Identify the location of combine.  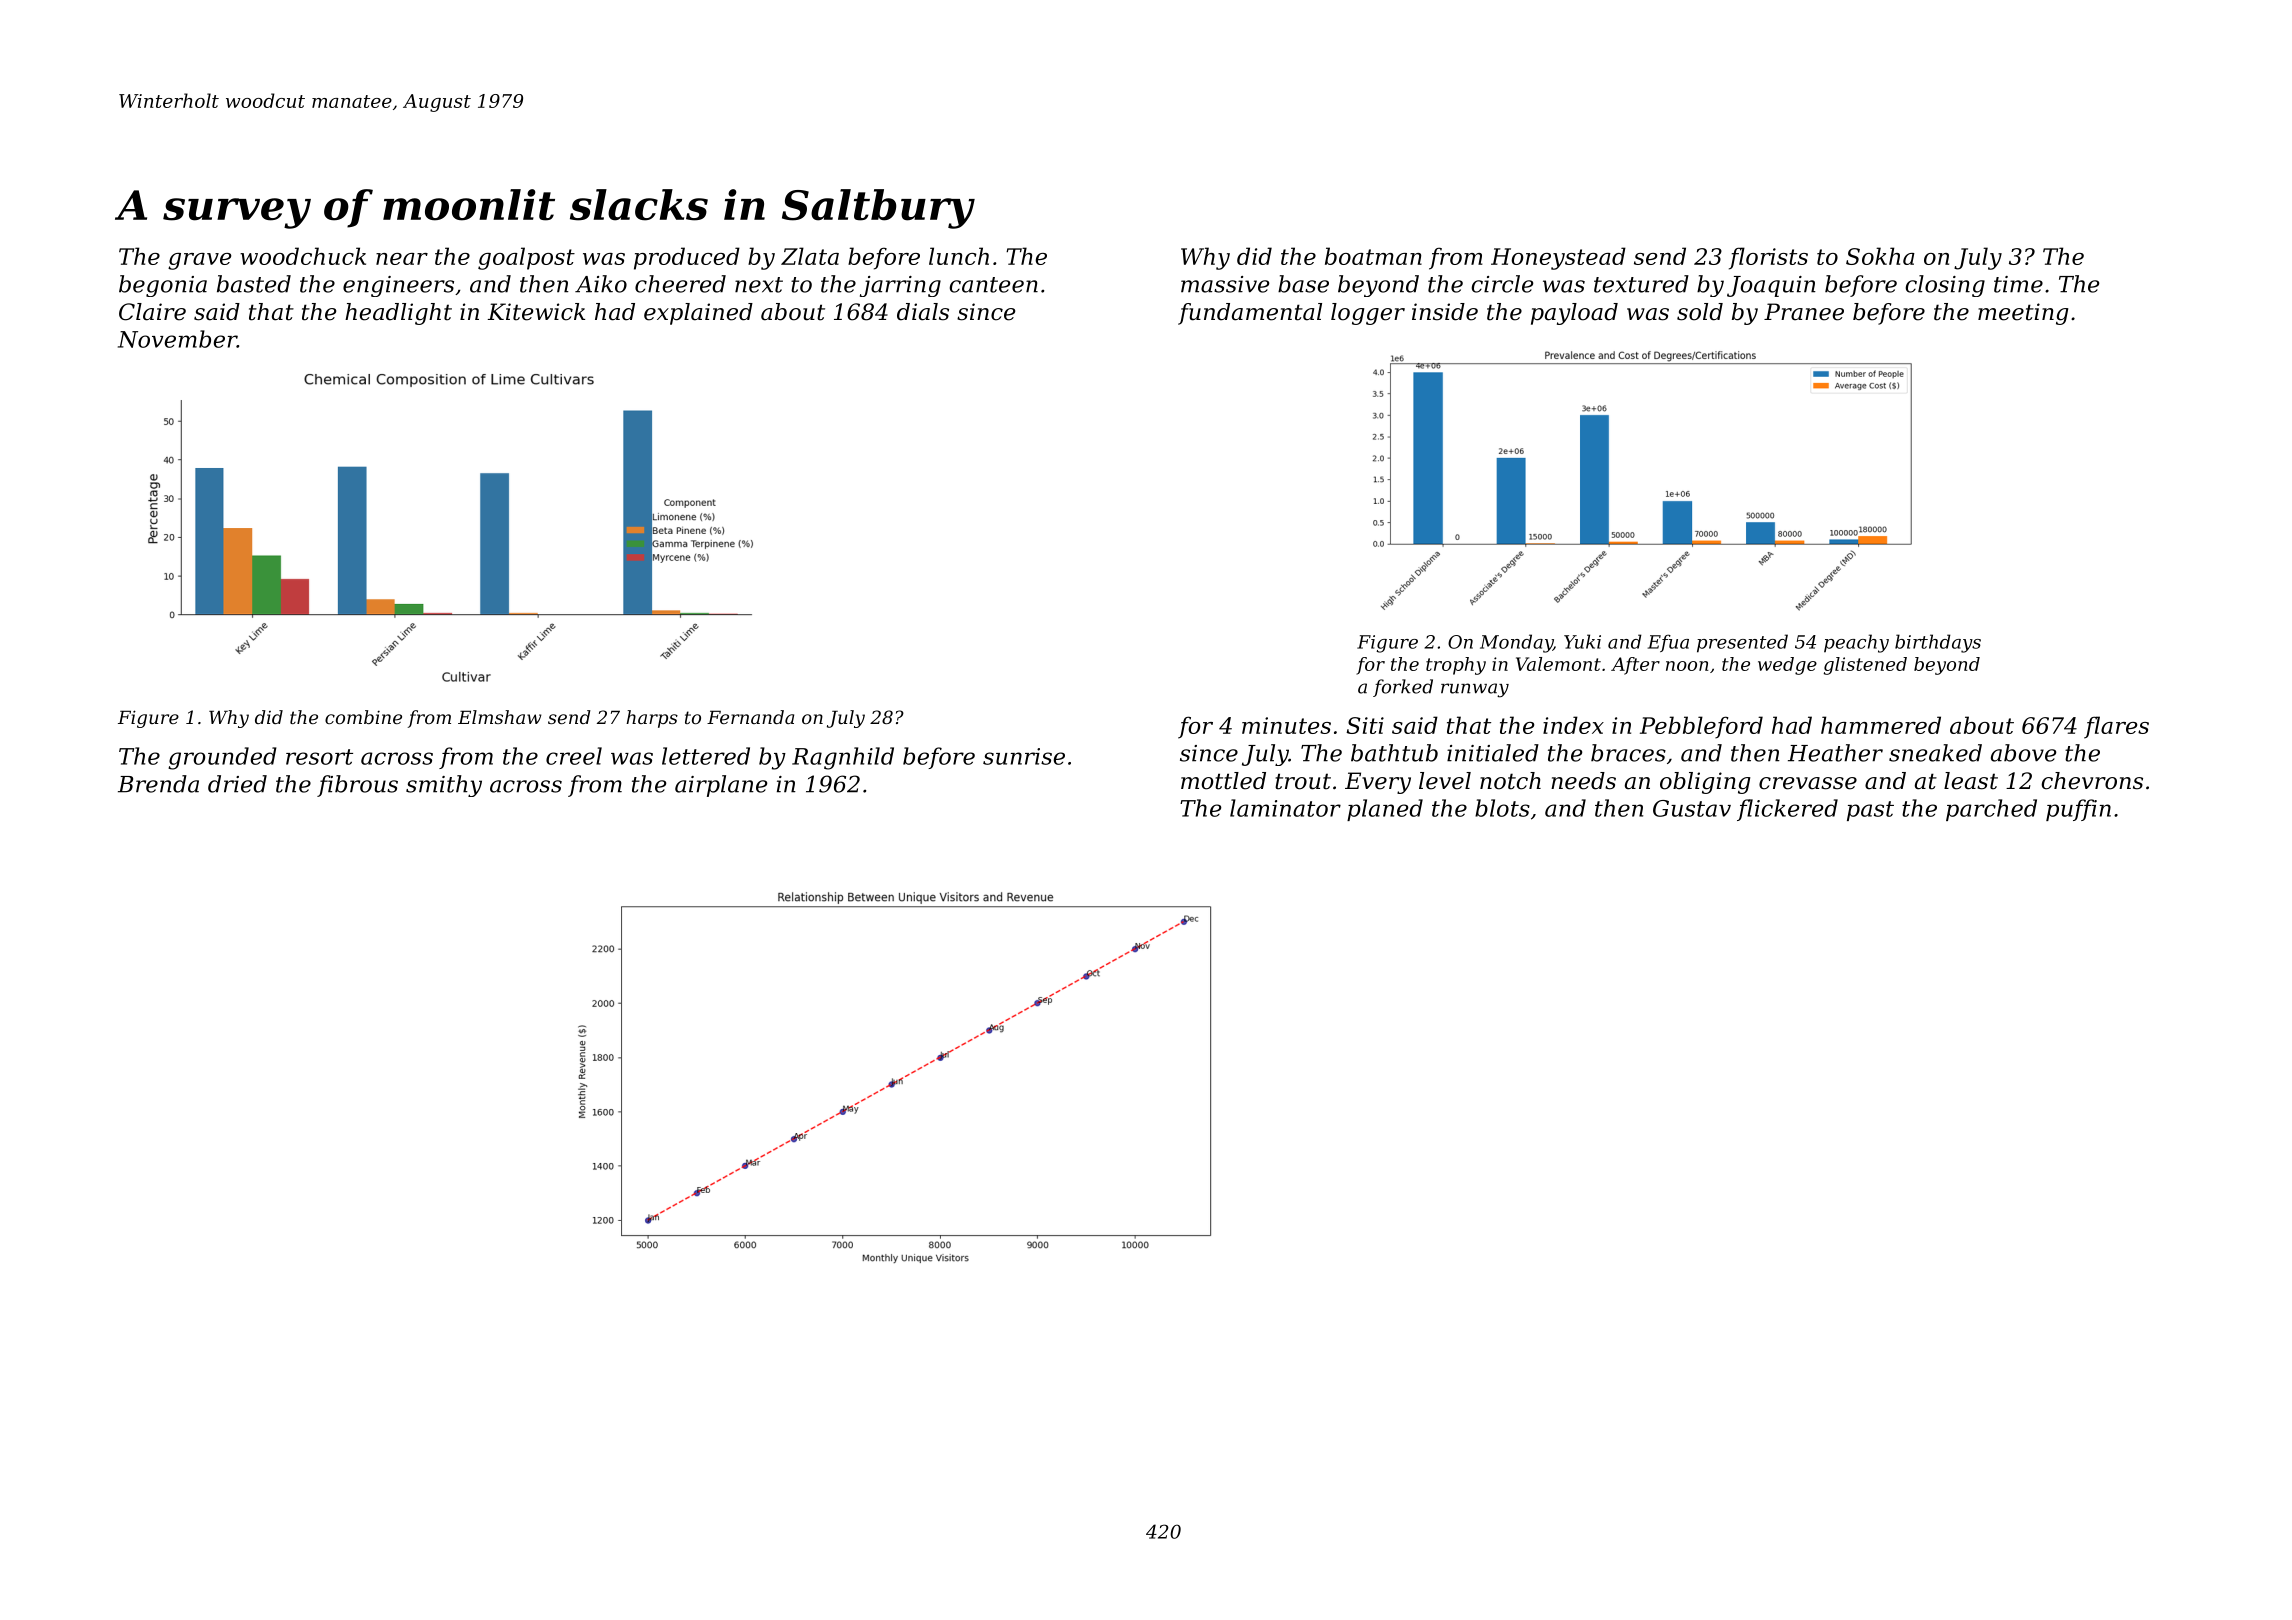
(363, 717).
